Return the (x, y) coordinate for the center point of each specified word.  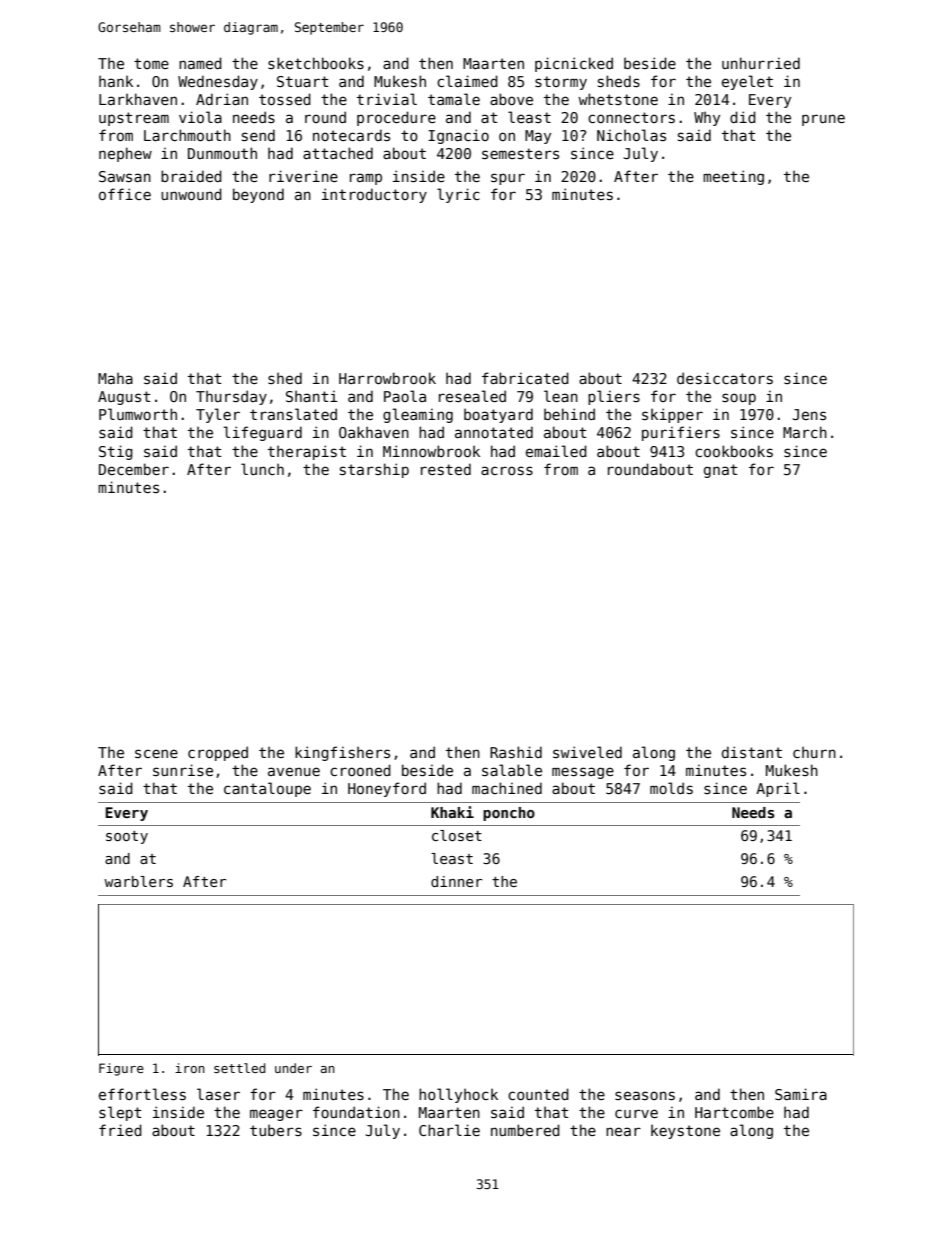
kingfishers (342, 753)
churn (814, 752)
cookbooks (734, 451)
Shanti (312, 396)
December (134, 469)
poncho (509, 814)
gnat (720, 471)
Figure (121, 1069)
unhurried (761, 63)
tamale (454, 99)
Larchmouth (187, 135)
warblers (138, 881)
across (507, 470)
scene (156, 753)
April (778, 789)
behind (569, 414)
